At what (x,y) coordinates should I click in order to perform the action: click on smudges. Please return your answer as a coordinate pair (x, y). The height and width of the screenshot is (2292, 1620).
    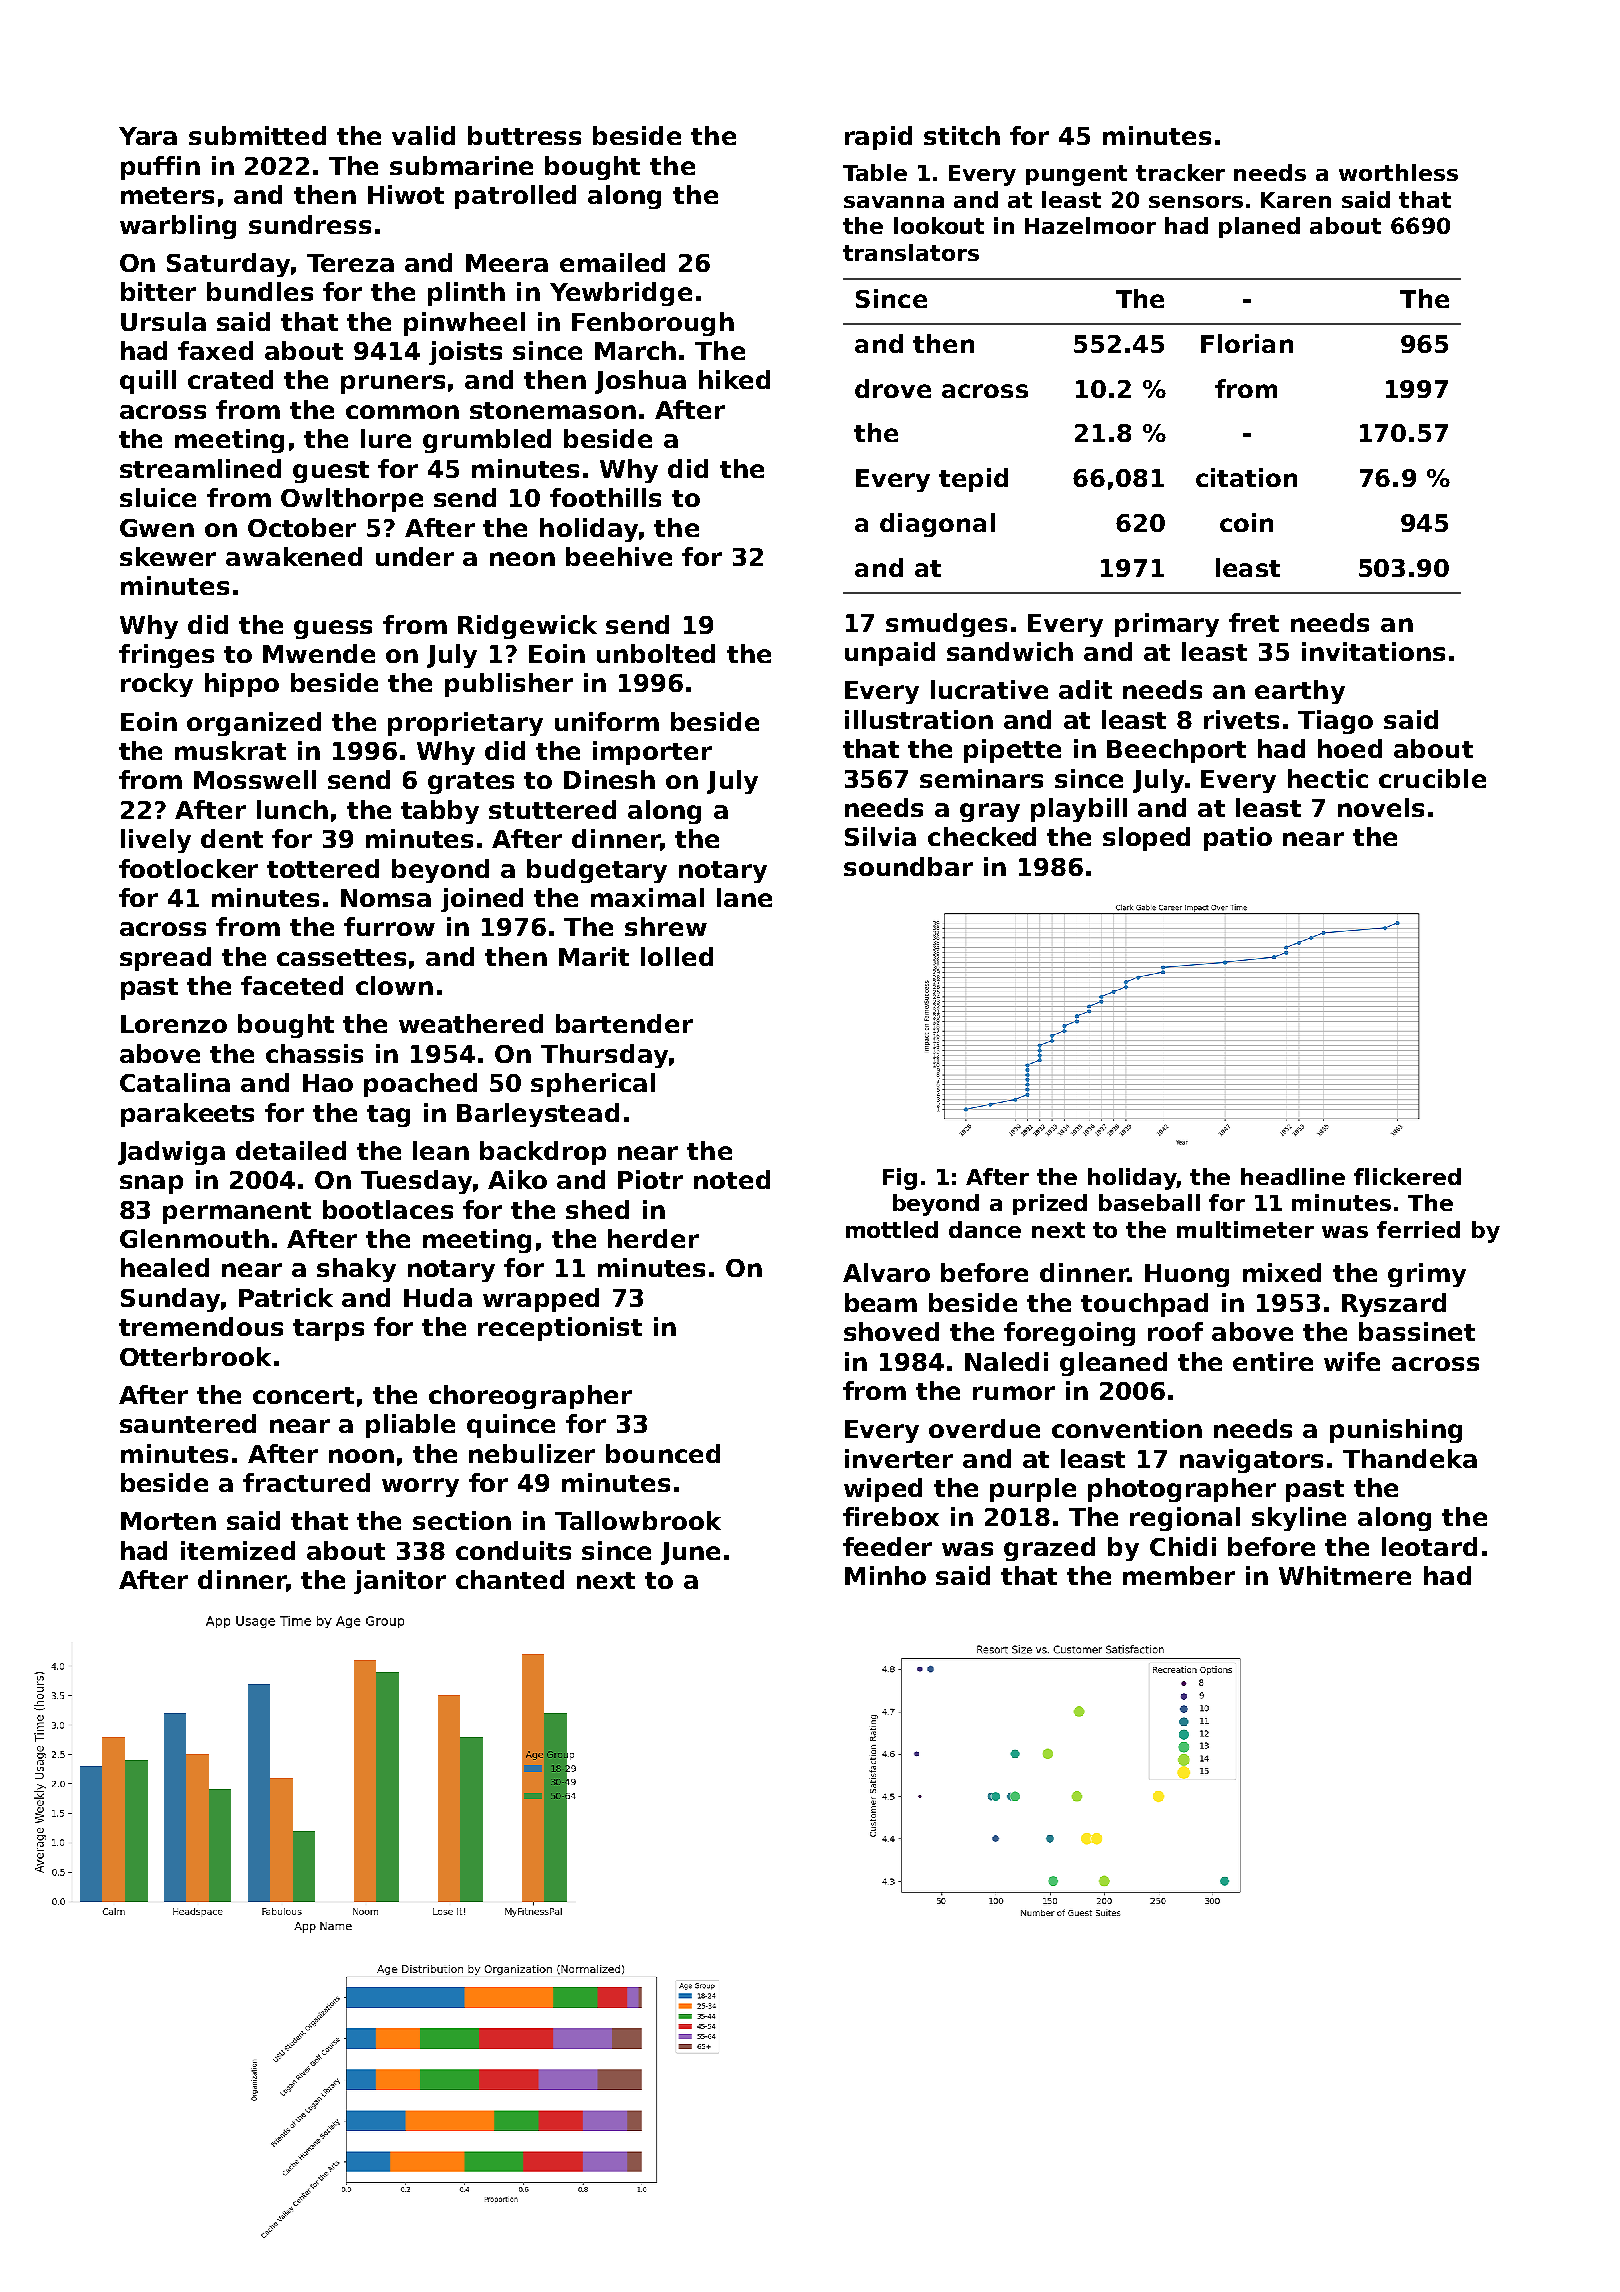
    Looking at the image, I should click on (946, 625).
